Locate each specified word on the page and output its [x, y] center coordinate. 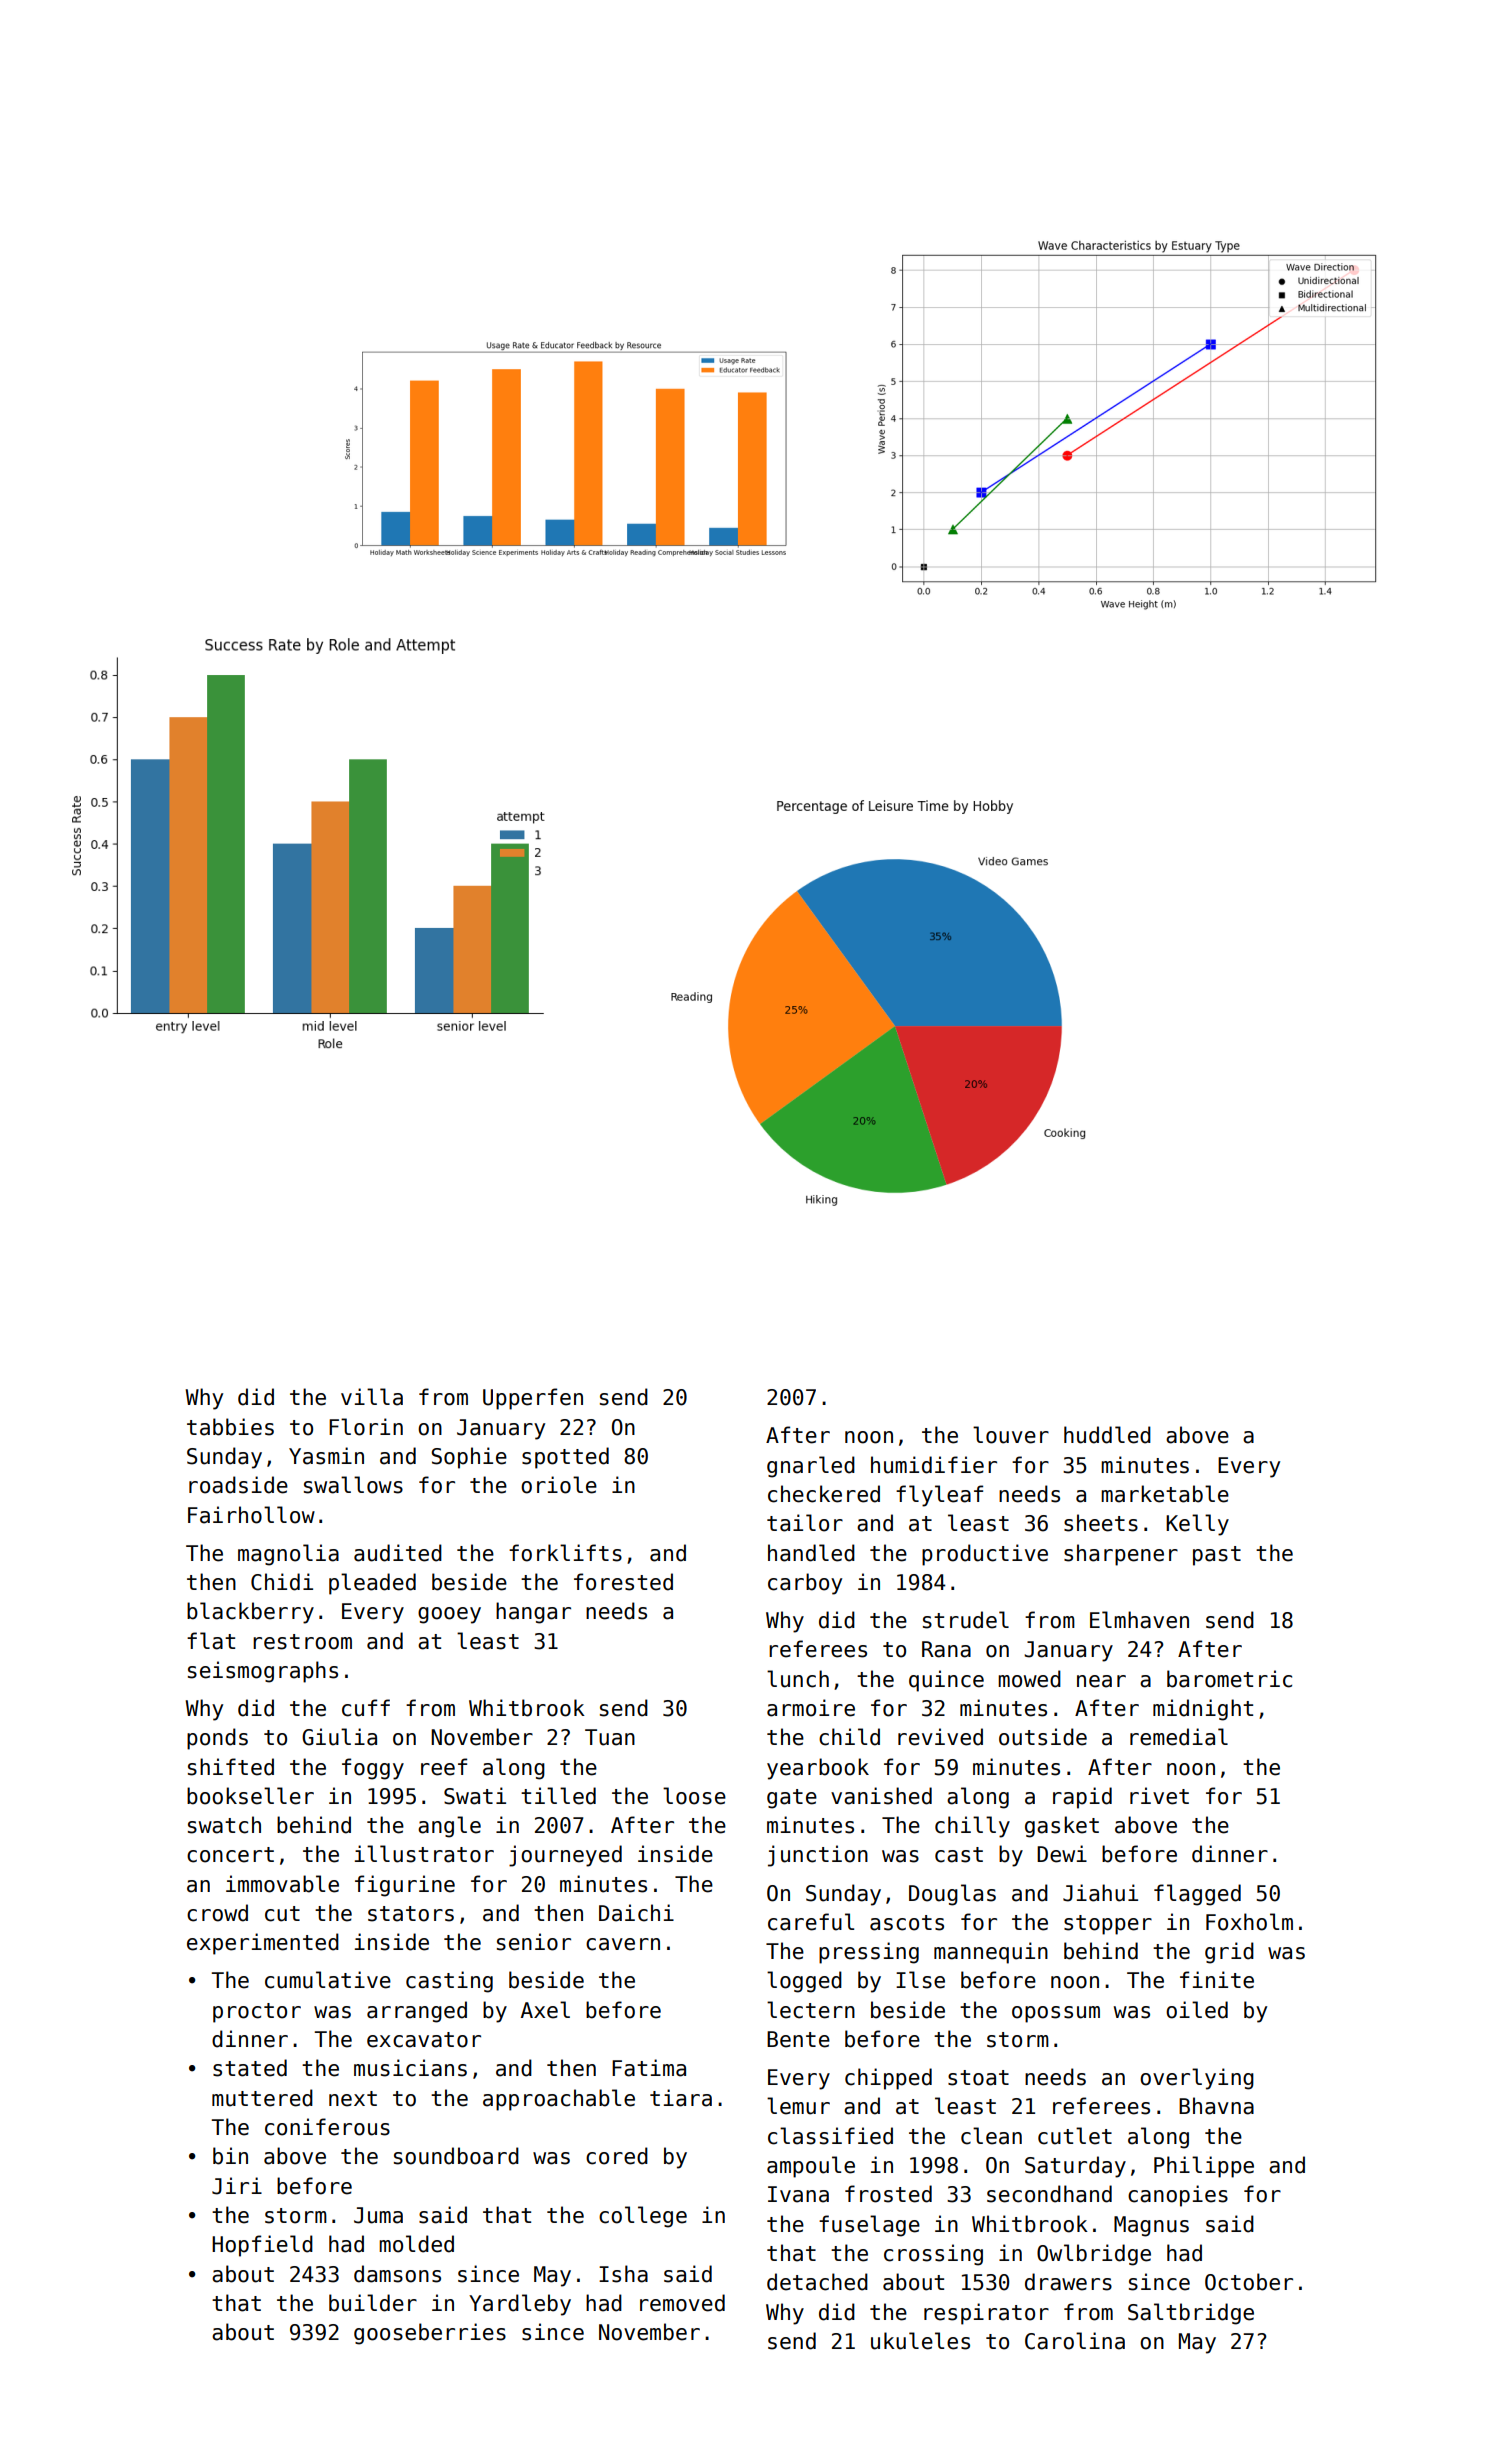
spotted [565, 1458]
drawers [1068, 2282]
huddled [1107, 1435]
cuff [366, 1708]
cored [617, 2156]
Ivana [798, 2194]
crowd [217, 1913]
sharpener [1121, 1555]
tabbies [230, 1427]
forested [623, 1582]
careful [811, 1922]
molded [416, 2244]
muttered [262, 2098]
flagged [1197, 1895]
